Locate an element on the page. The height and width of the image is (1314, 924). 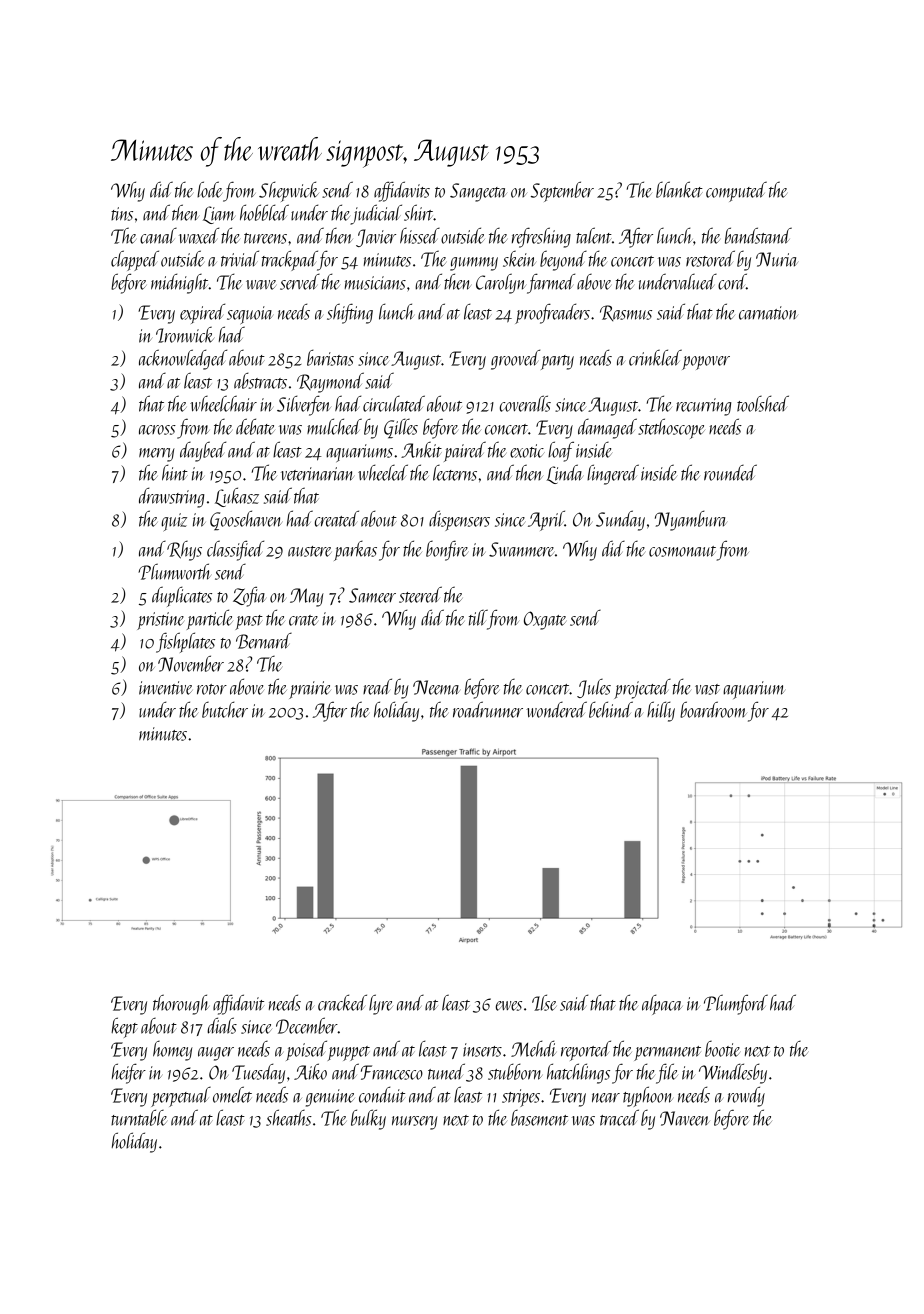
blanket is located at coordinates (679, 189).
